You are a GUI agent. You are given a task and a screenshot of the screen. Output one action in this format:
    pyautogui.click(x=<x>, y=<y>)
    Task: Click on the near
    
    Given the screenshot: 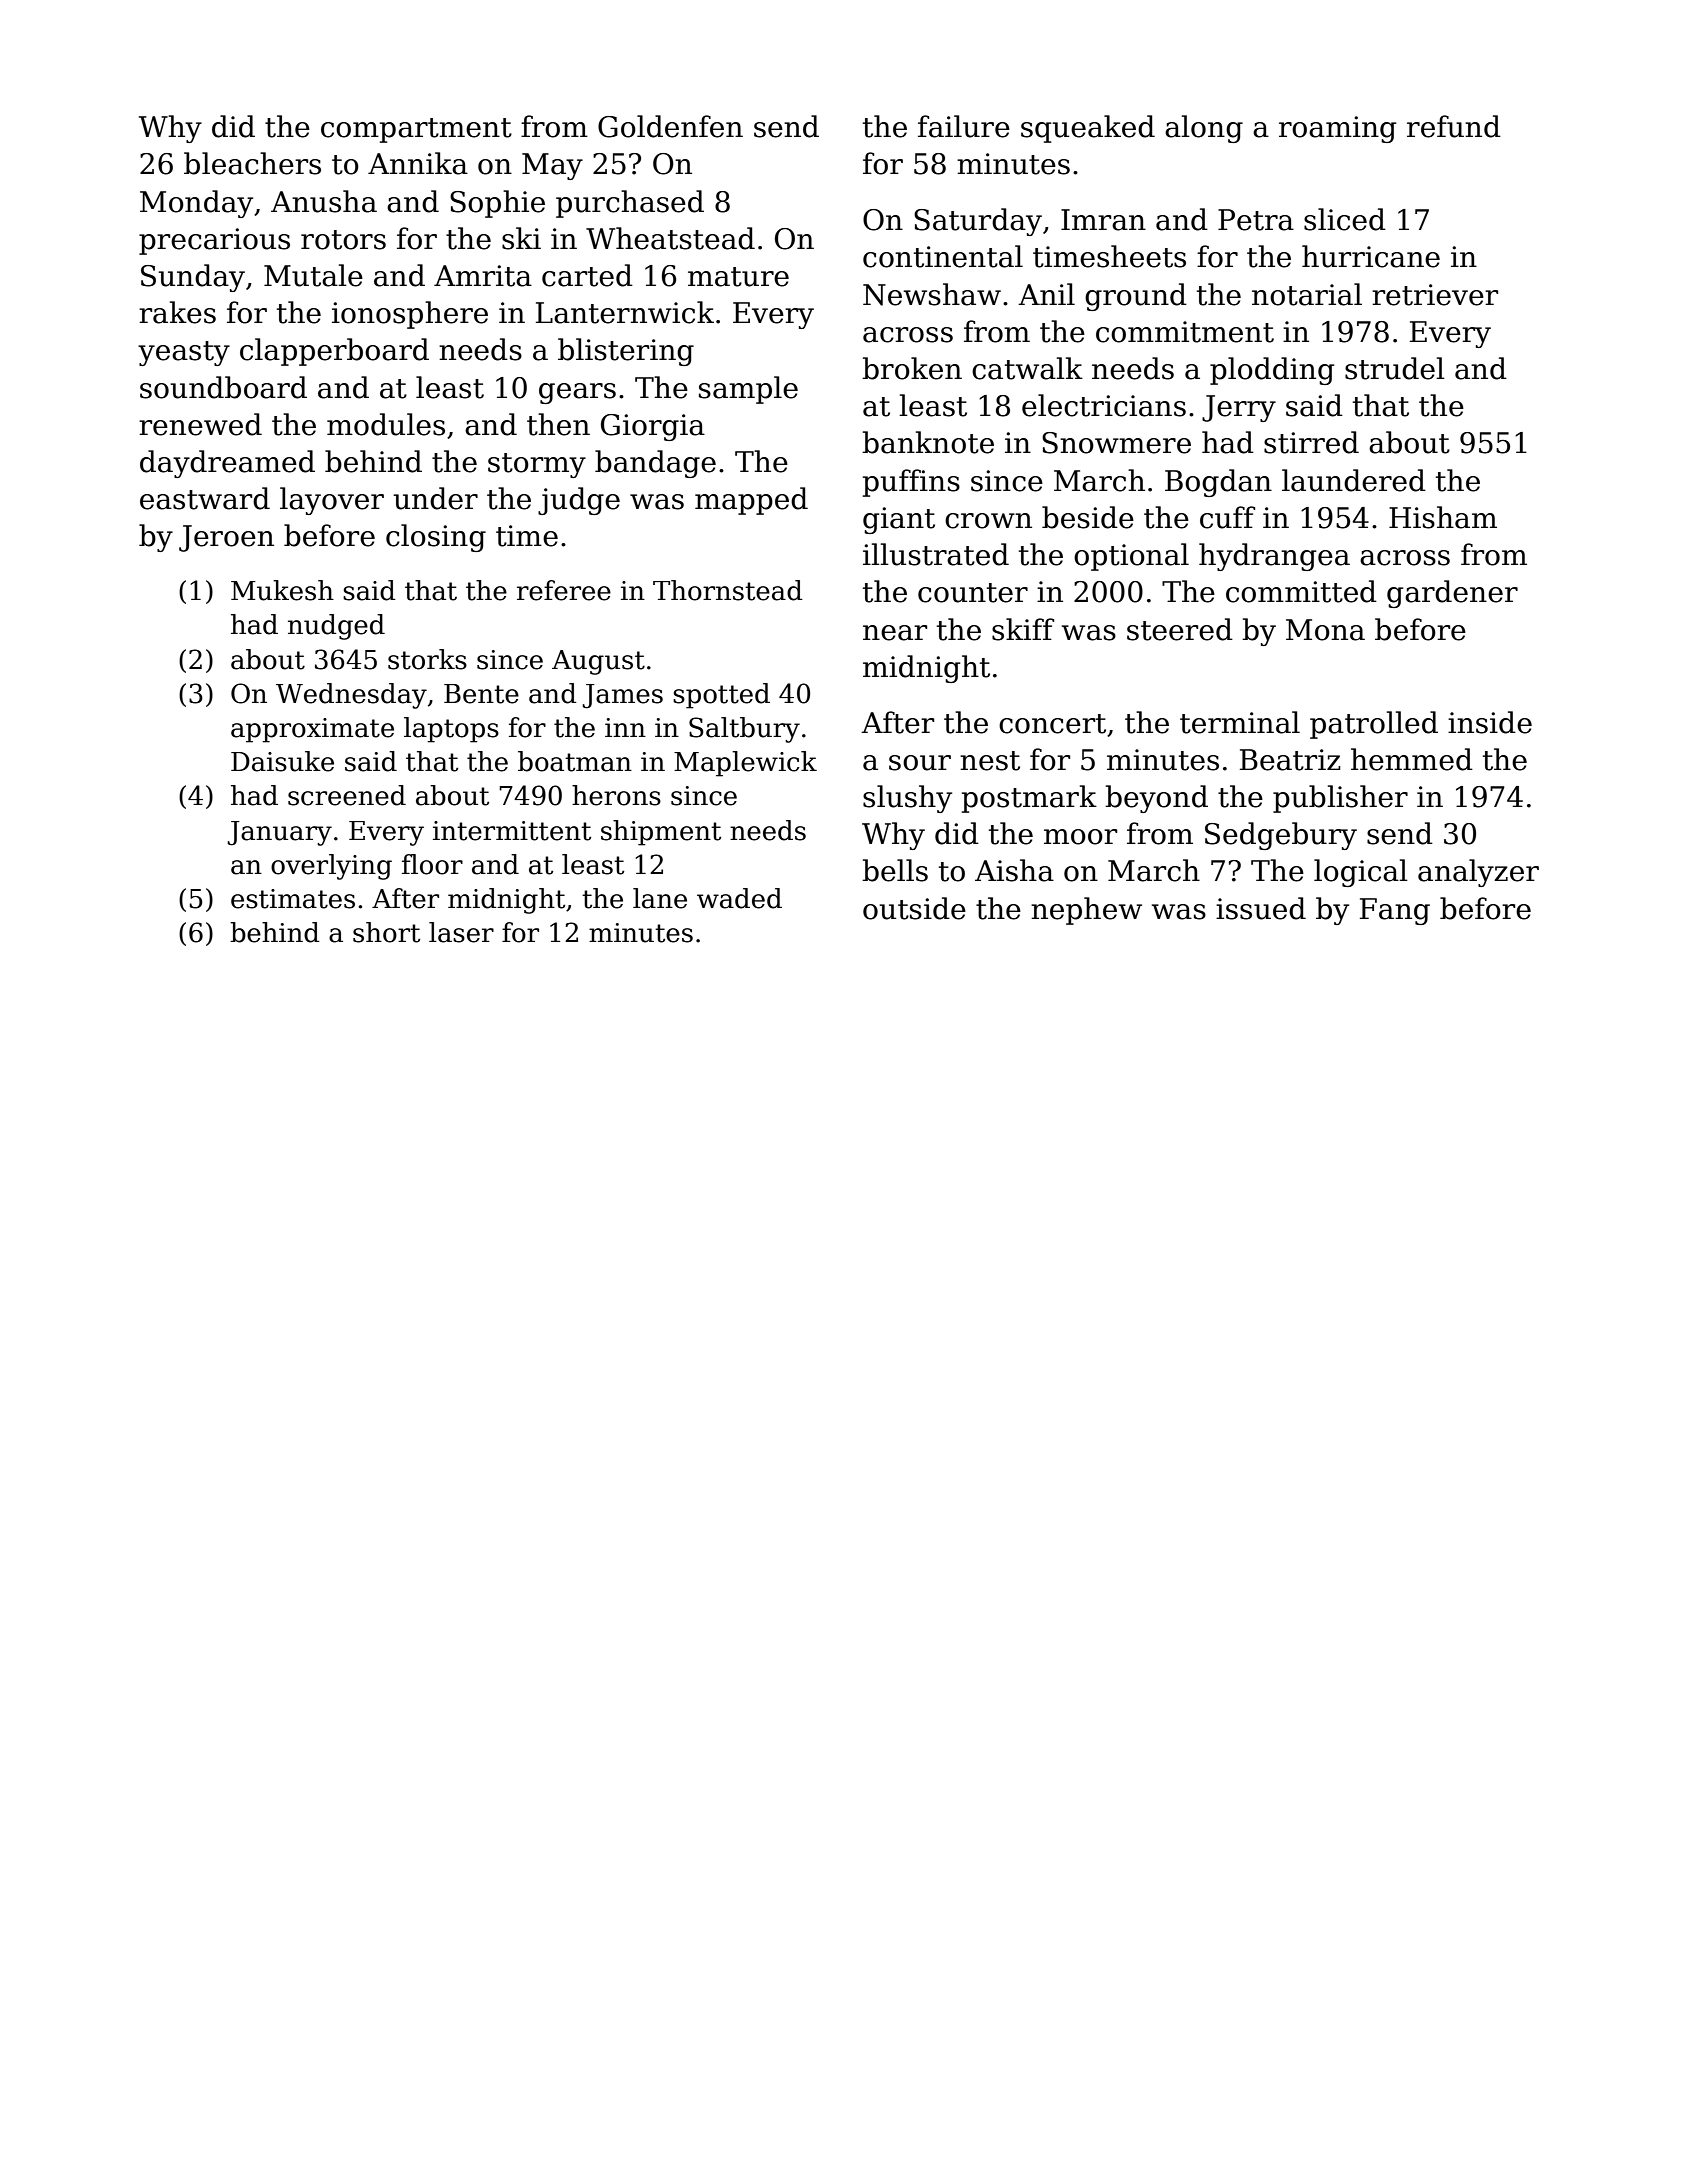 What is the action you would take?
    pyautogui.click(x=895, y=633)
